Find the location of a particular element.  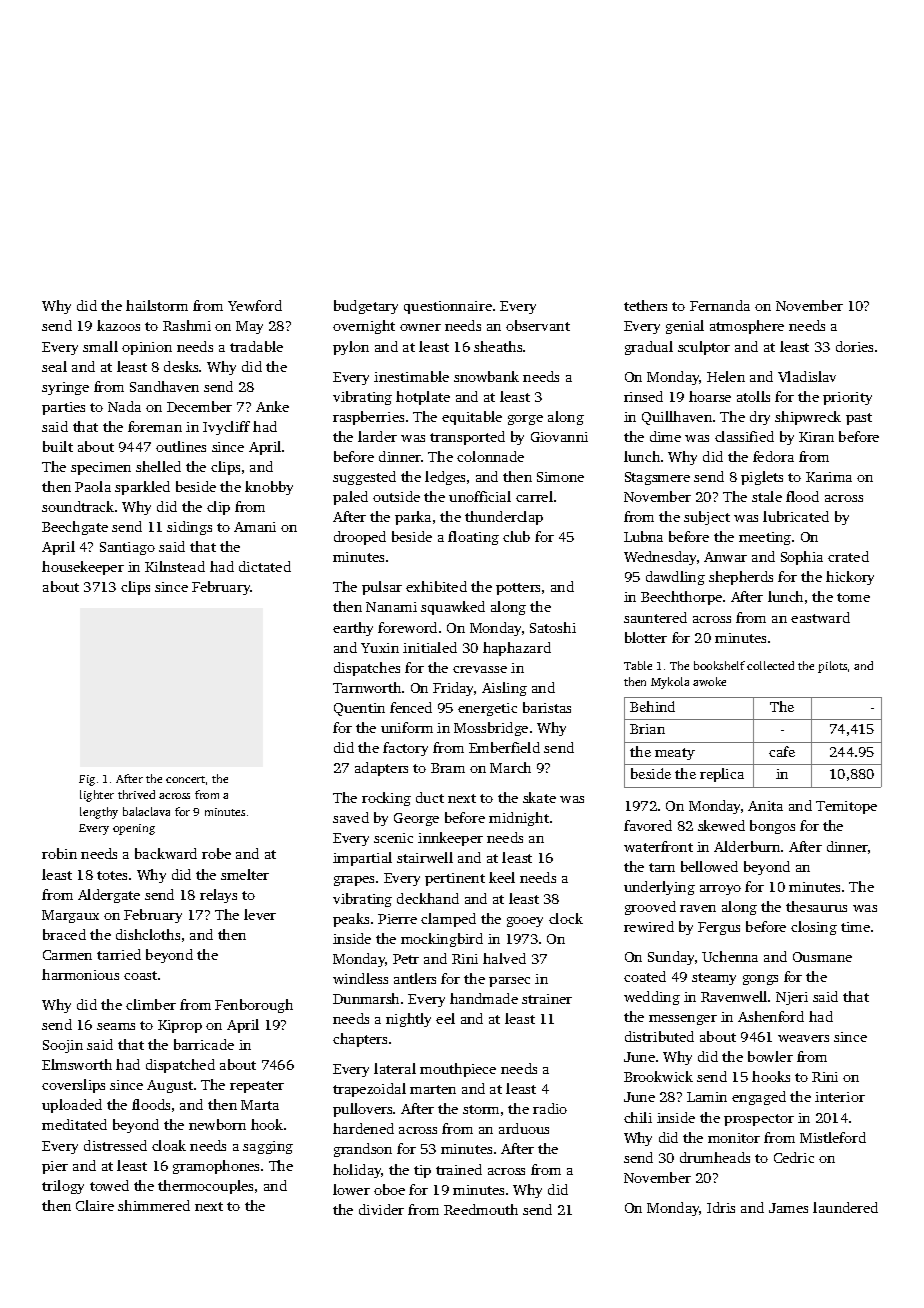

Idris is located at coordinates (721, 1207).
